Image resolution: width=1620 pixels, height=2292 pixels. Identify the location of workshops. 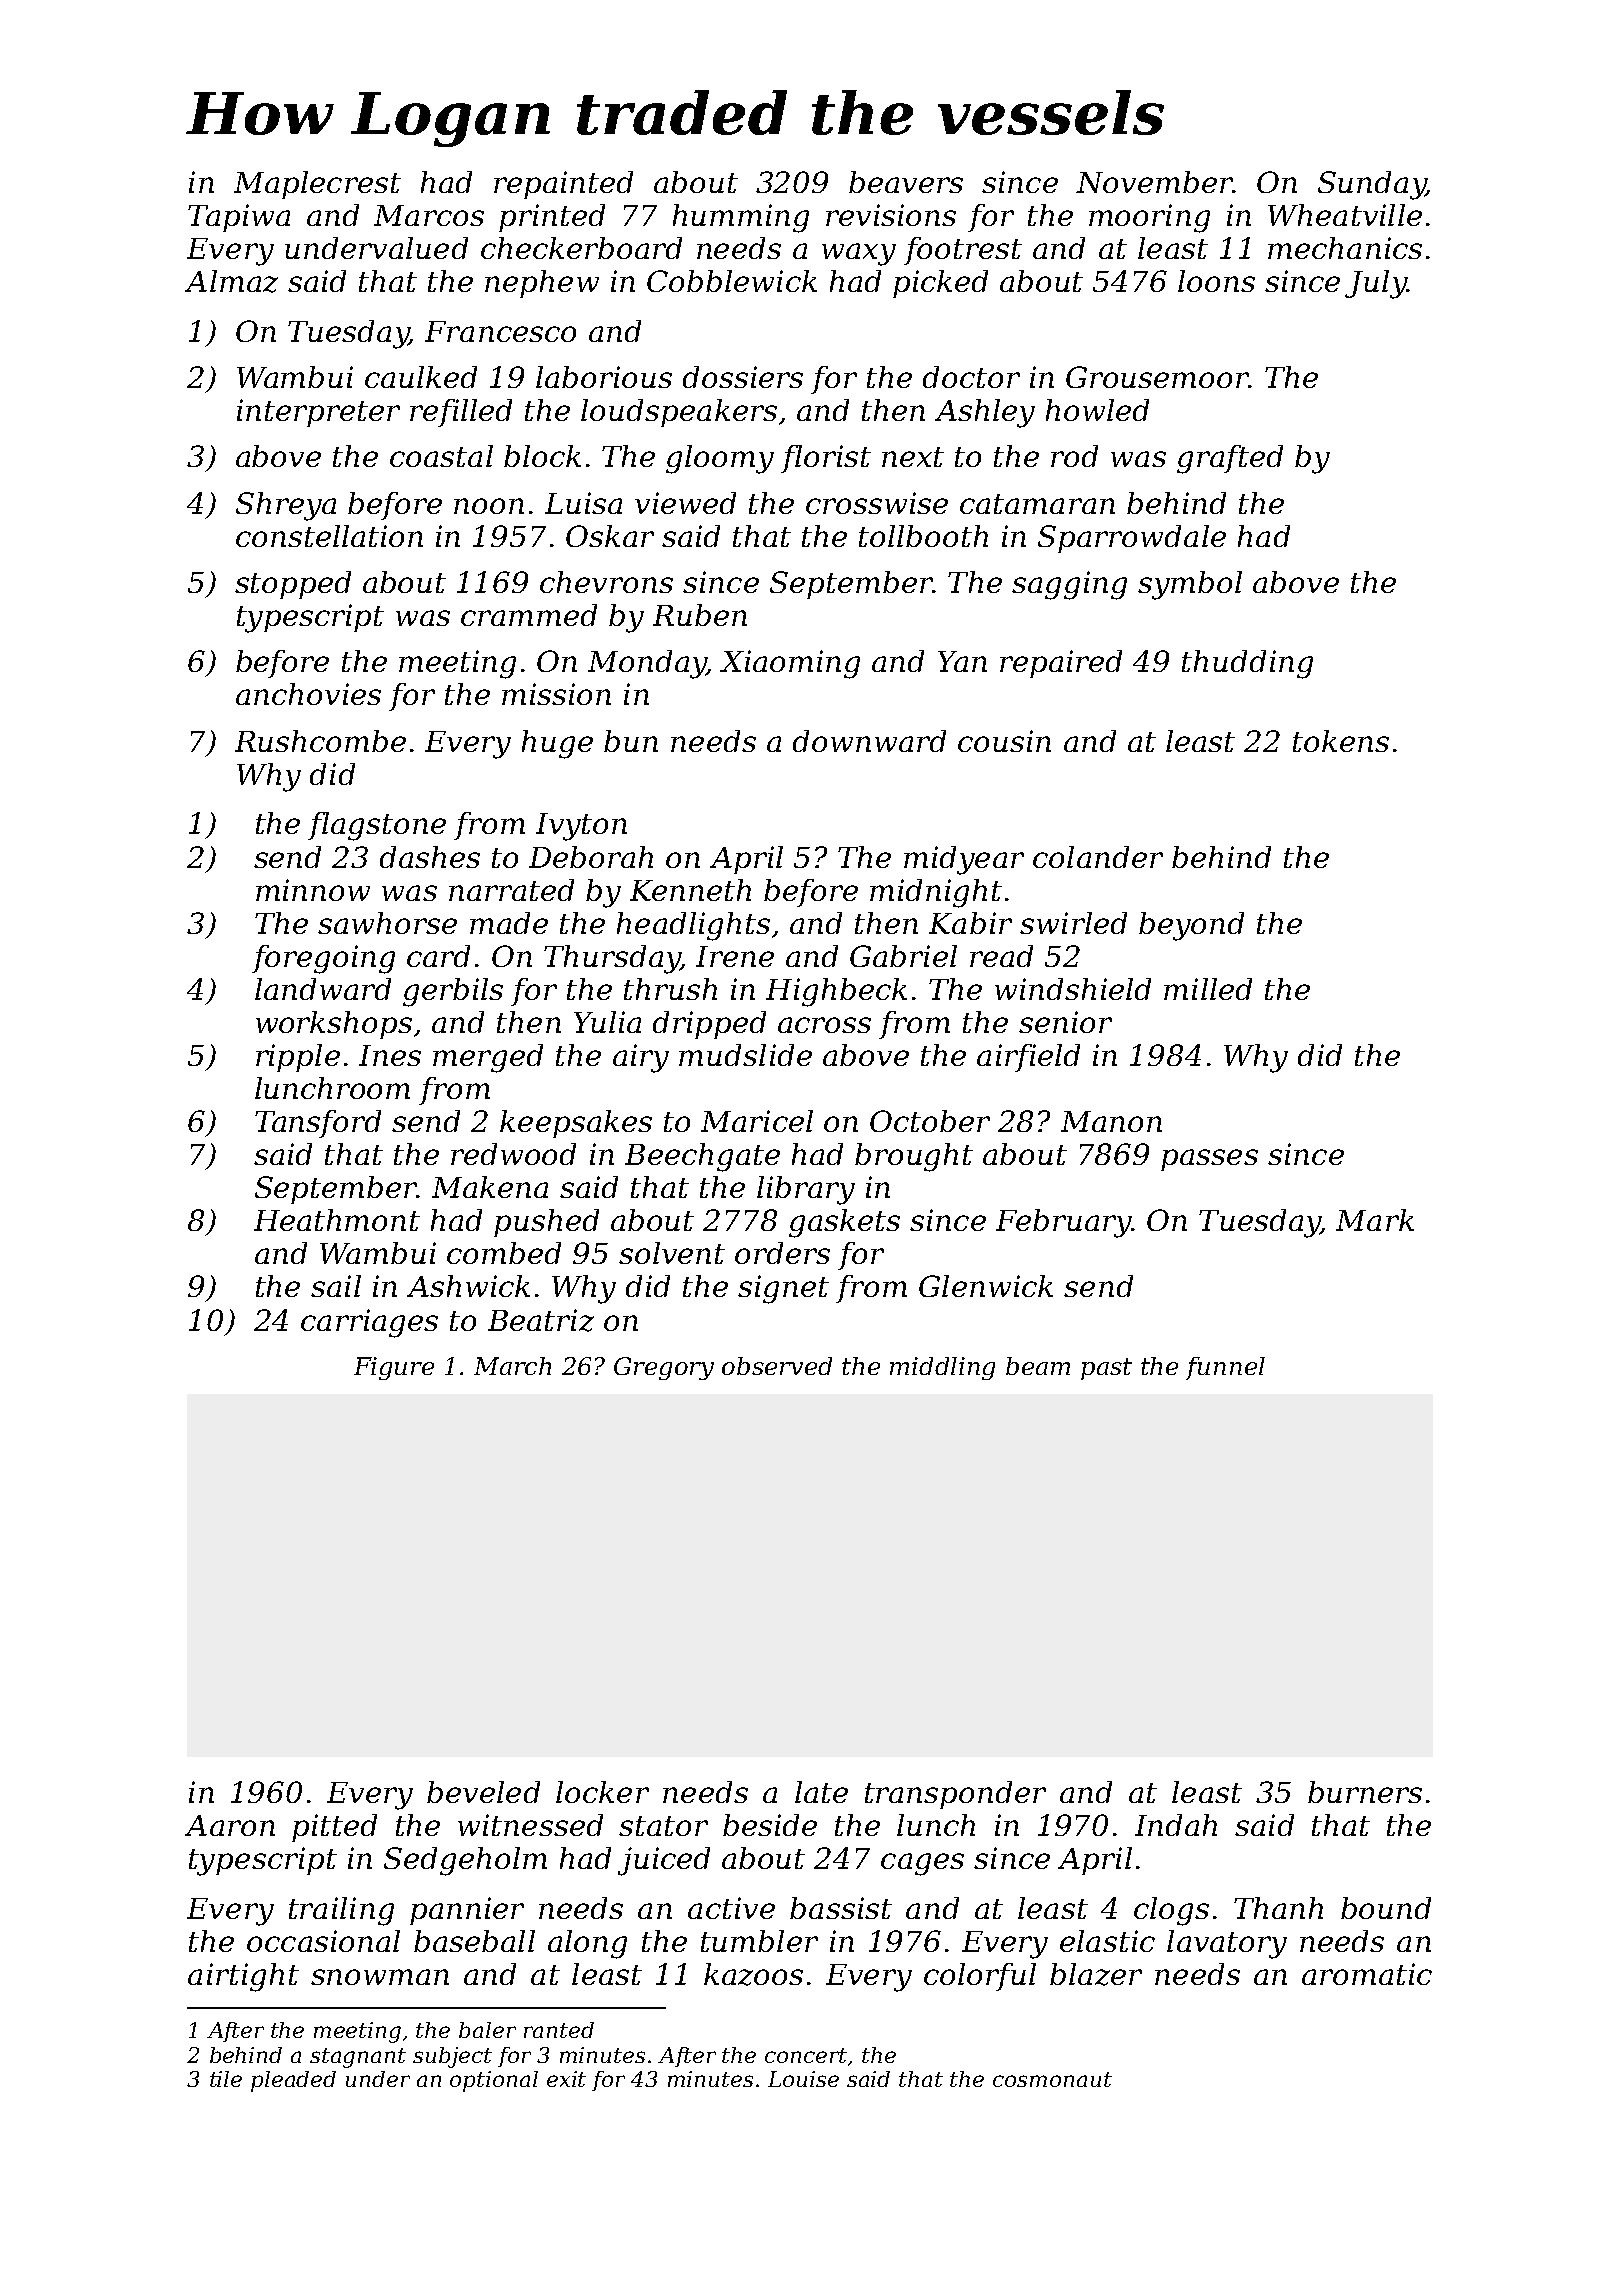
(334, 1025).
